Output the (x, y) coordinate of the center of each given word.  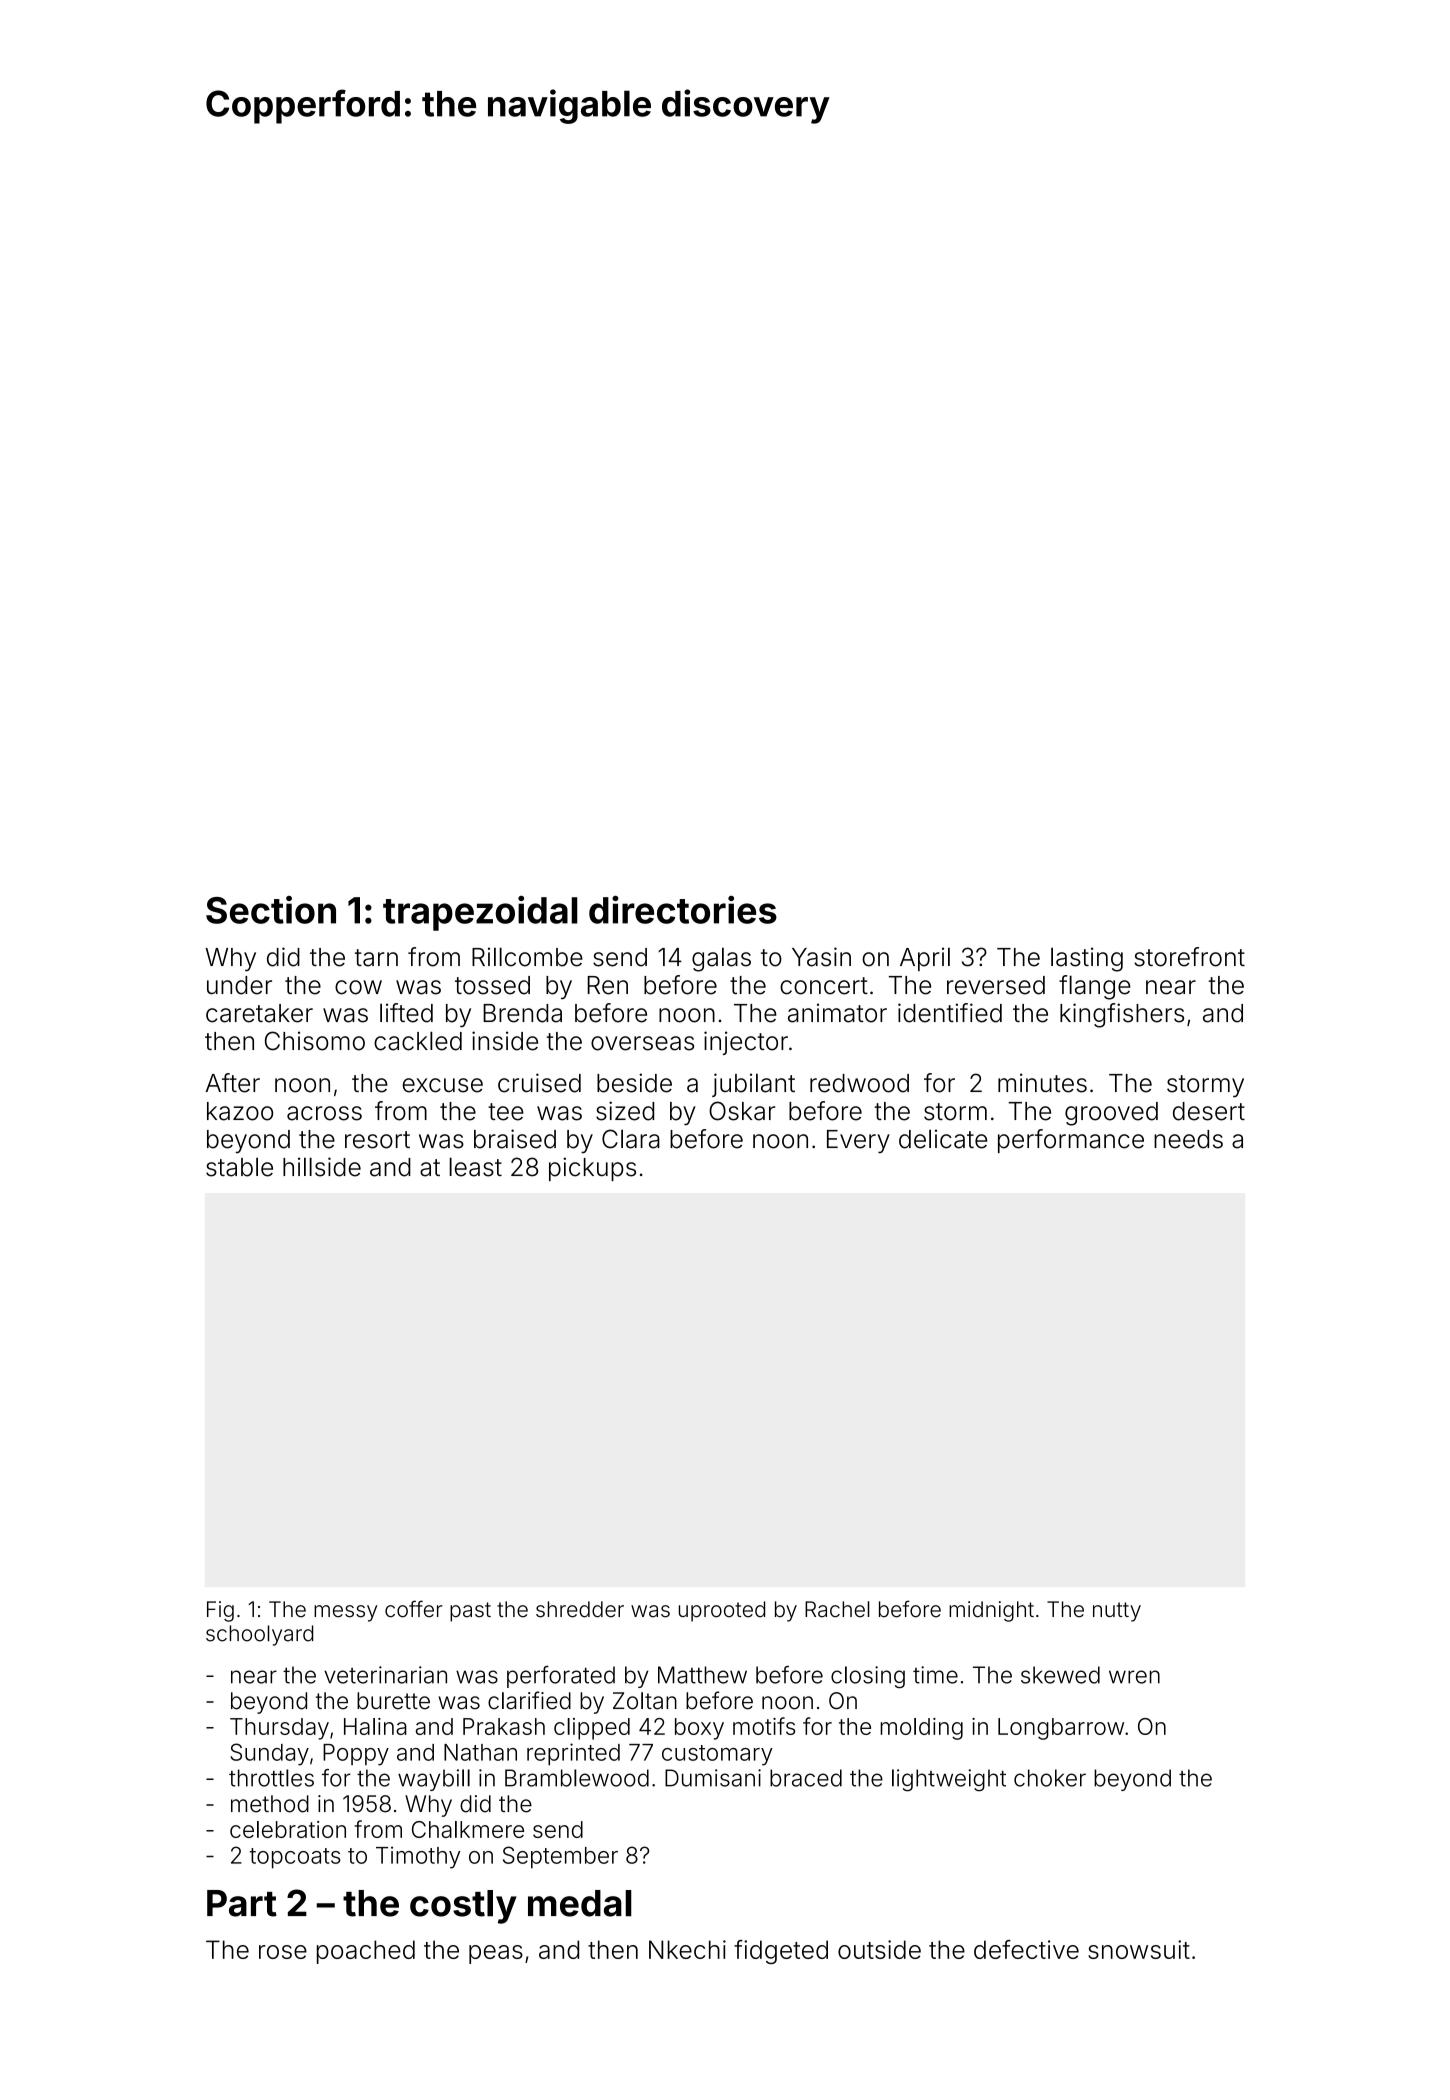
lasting (1087, 959)
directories (683, 909)
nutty (1117, 1612)
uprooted (722, 1611)
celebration (288, 1829)
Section (271, 910)
